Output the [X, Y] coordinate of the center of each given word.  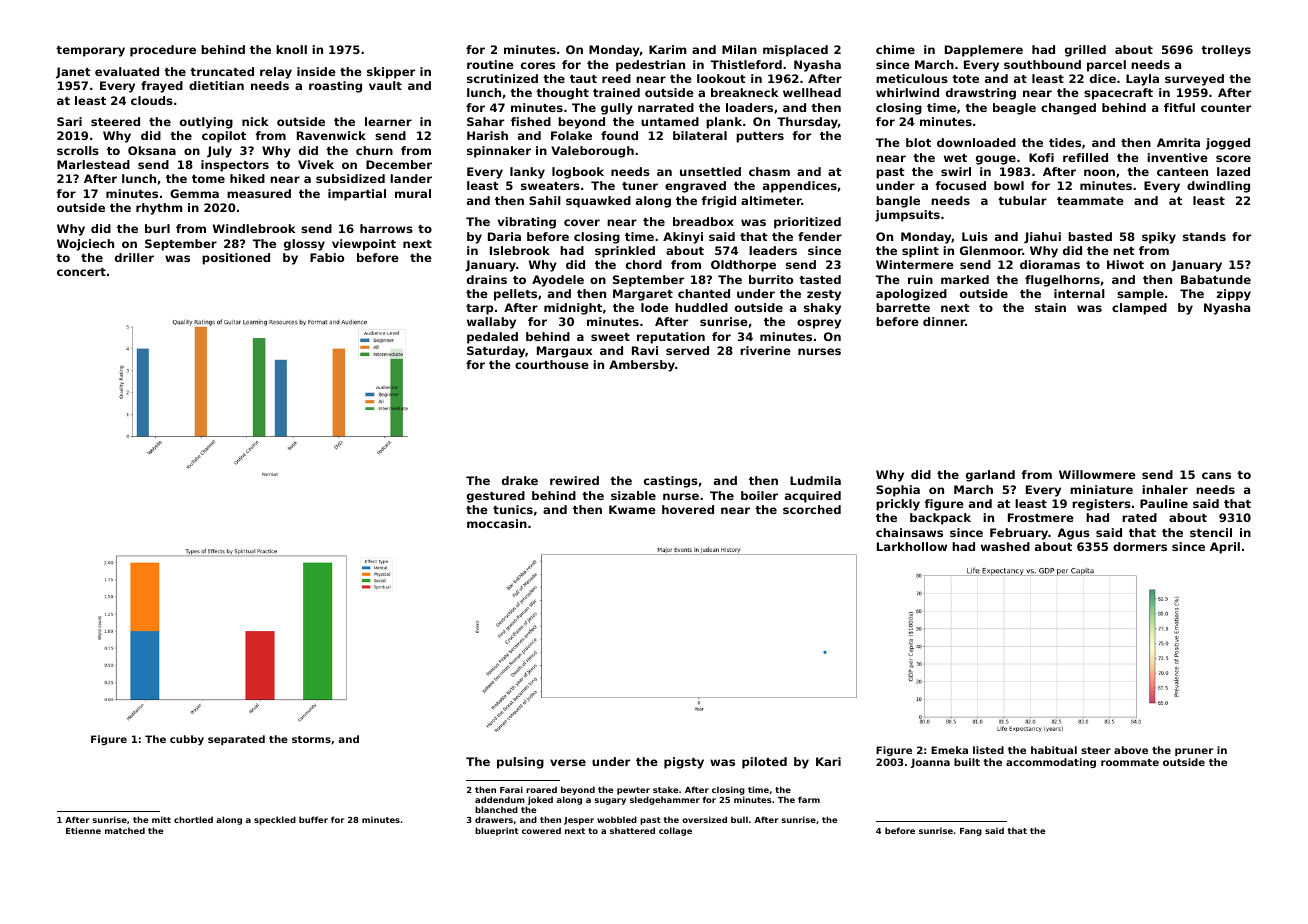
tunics [513, 509]
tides [1065, 142]
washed [1005, 546]
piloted [764, 763]
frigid [718, 202]
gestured [496, 497]
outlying [206, 123]
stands [1204, 236]
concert [81, 272]
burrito [771, 279]
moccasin [497, 523]
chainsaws [909, 532]
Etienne [83, 830]
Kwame [632, 509]
